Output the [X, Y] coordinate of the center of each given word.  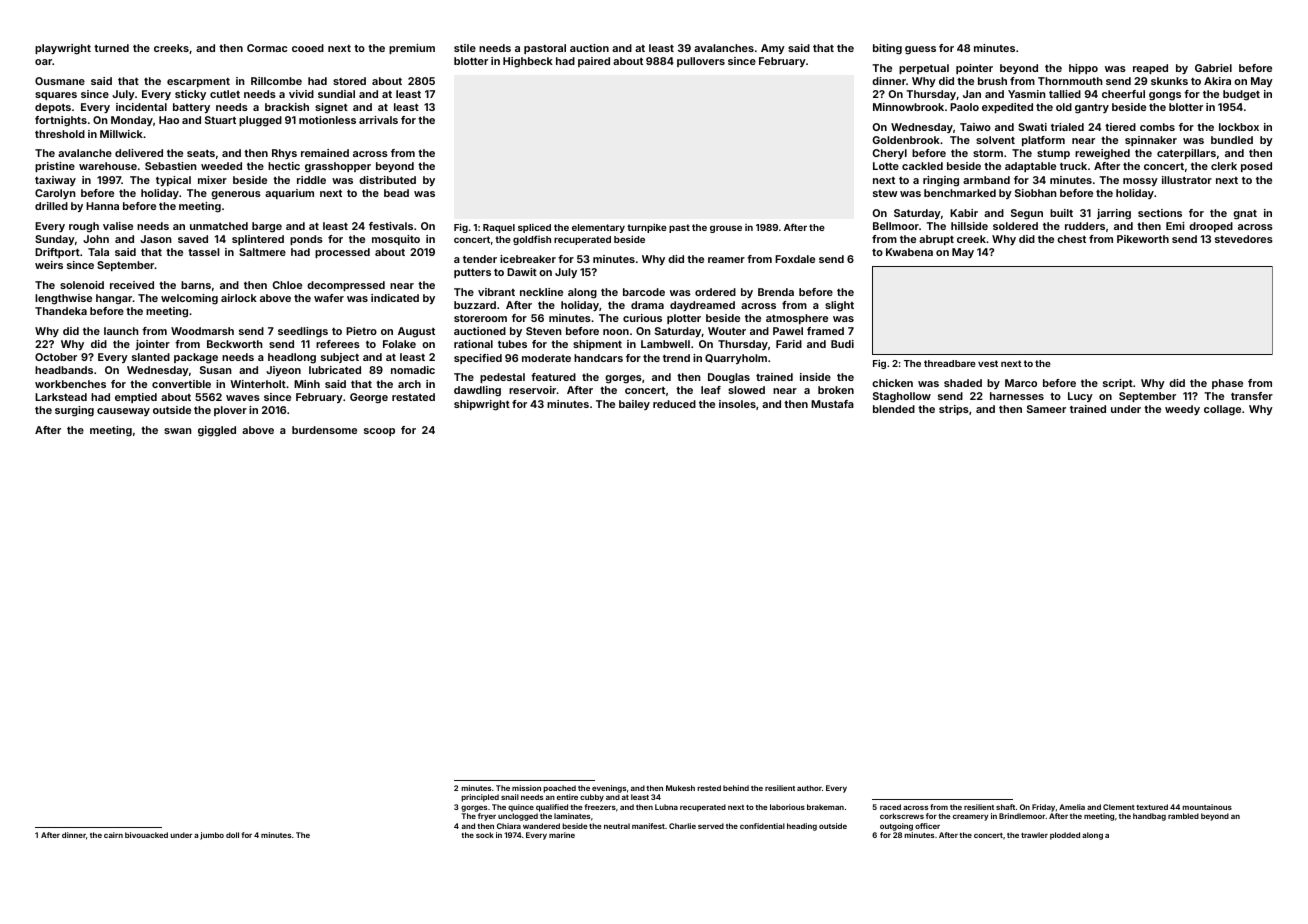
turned [111, 48]
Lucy [1080, 397]
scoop [379, 432]
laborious [787, 807]
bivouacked [146, 835]
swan [178, 431]
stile [465, 48]
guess [920, 50]
